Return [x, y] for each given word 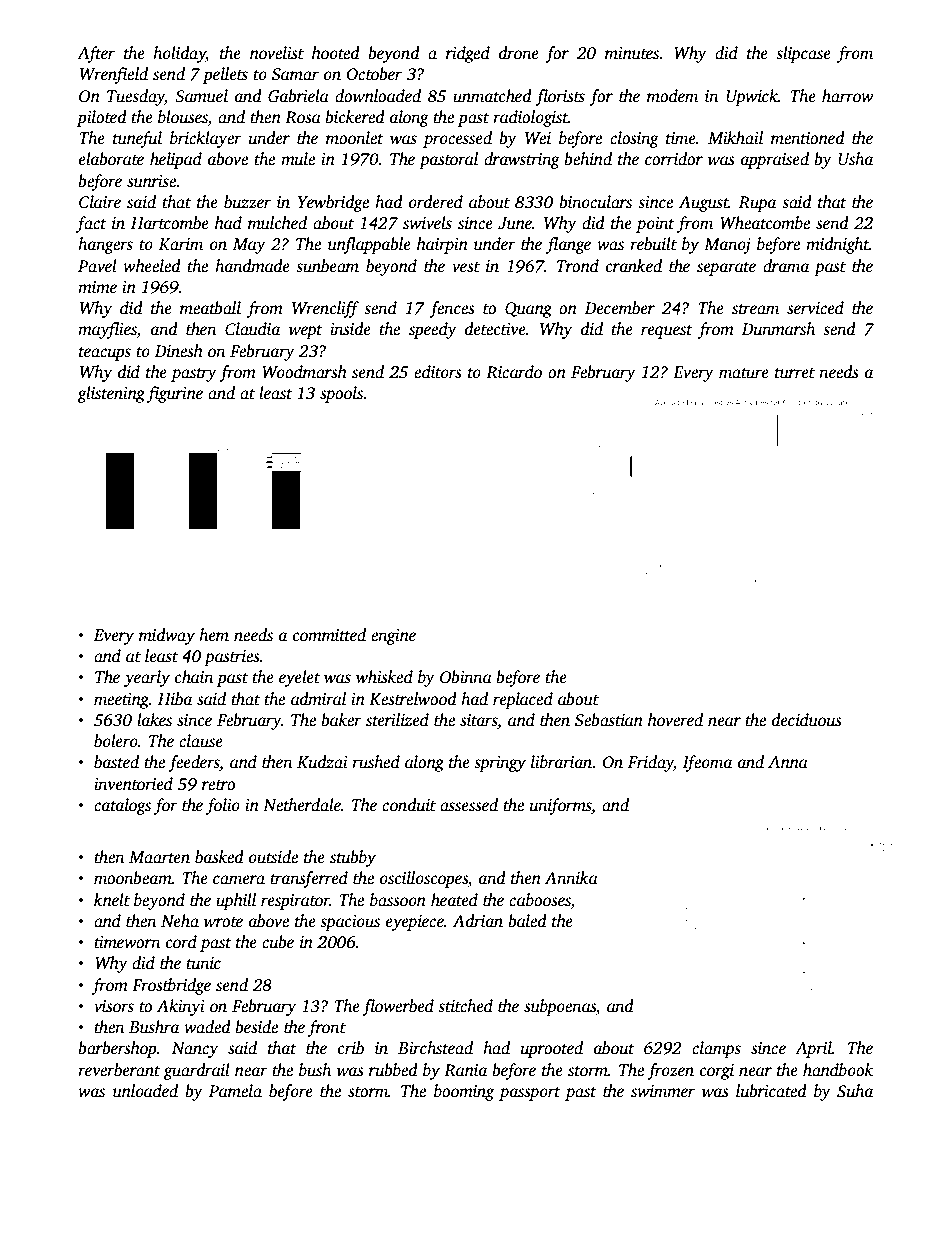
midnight [837, 245]
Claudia [252, 329]
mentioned [808, 138]
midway [167, 636]
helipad [176, 160]
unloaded [145, 1091]
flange [568, 245]
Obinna [466, 677]
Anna [788, 762]
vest [466, 267]
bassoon [398, 900]
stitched [465, 1006]
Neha [180, 921]
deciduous [807, 720]
